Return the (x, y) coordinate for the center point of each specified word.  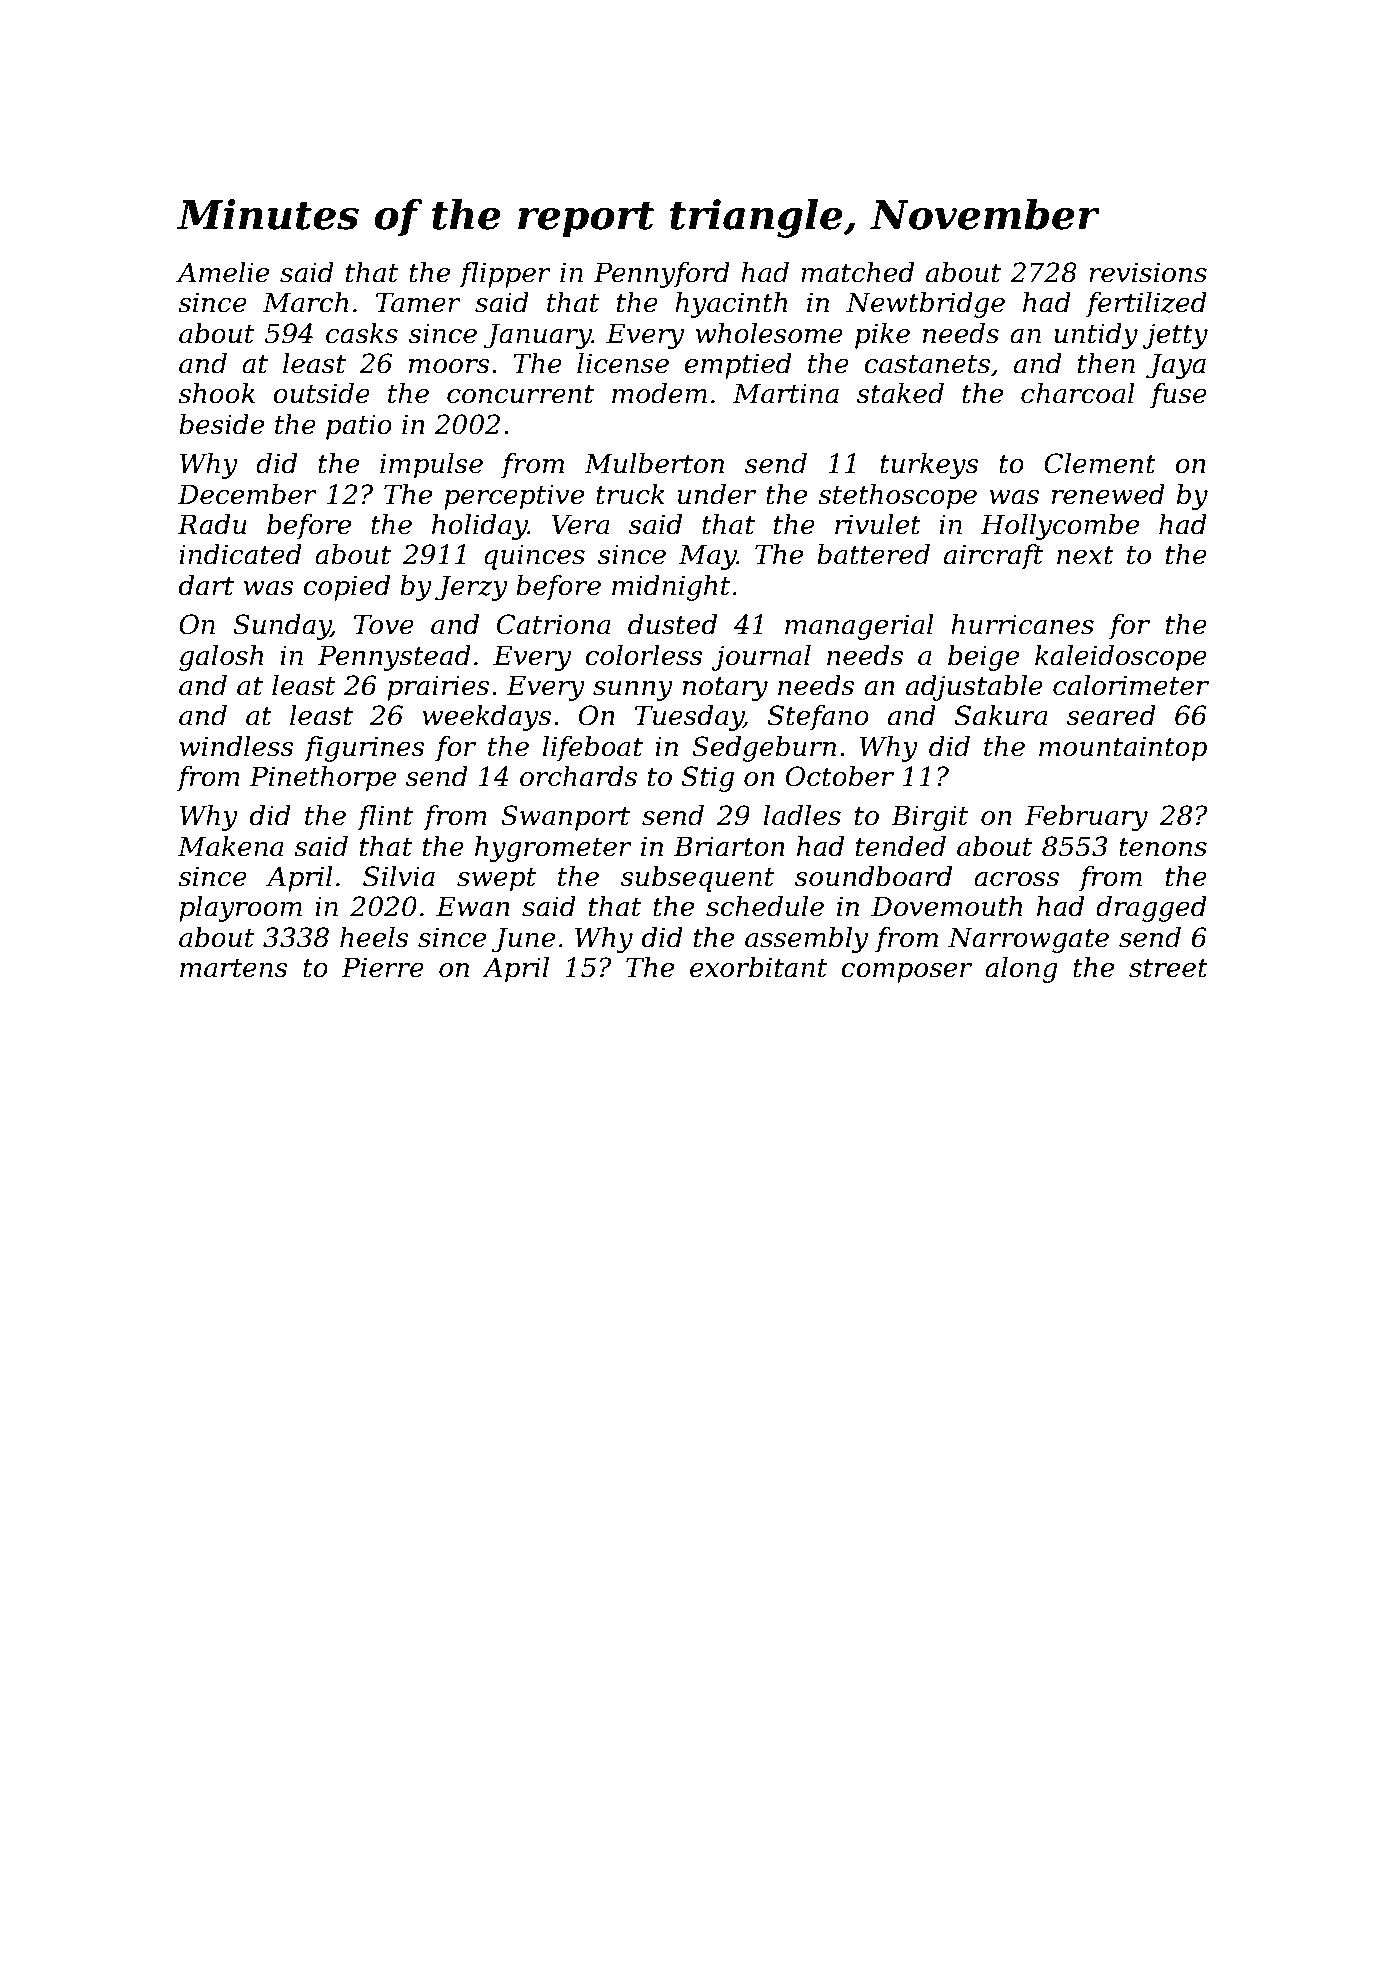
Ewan (473, 906)
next (1085, 555)
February (1086, 818)
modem (659, 393)
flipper (505, 275)
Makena (231, 846)
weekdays (486, 718)
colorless (644, 655)
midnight (671, 588)
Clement (1100, 463)
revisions (1148, 272)
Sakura (1001, 715)
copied (346, 588)
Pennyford (662, 275)
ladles (802, 815)
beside (221, 424)
